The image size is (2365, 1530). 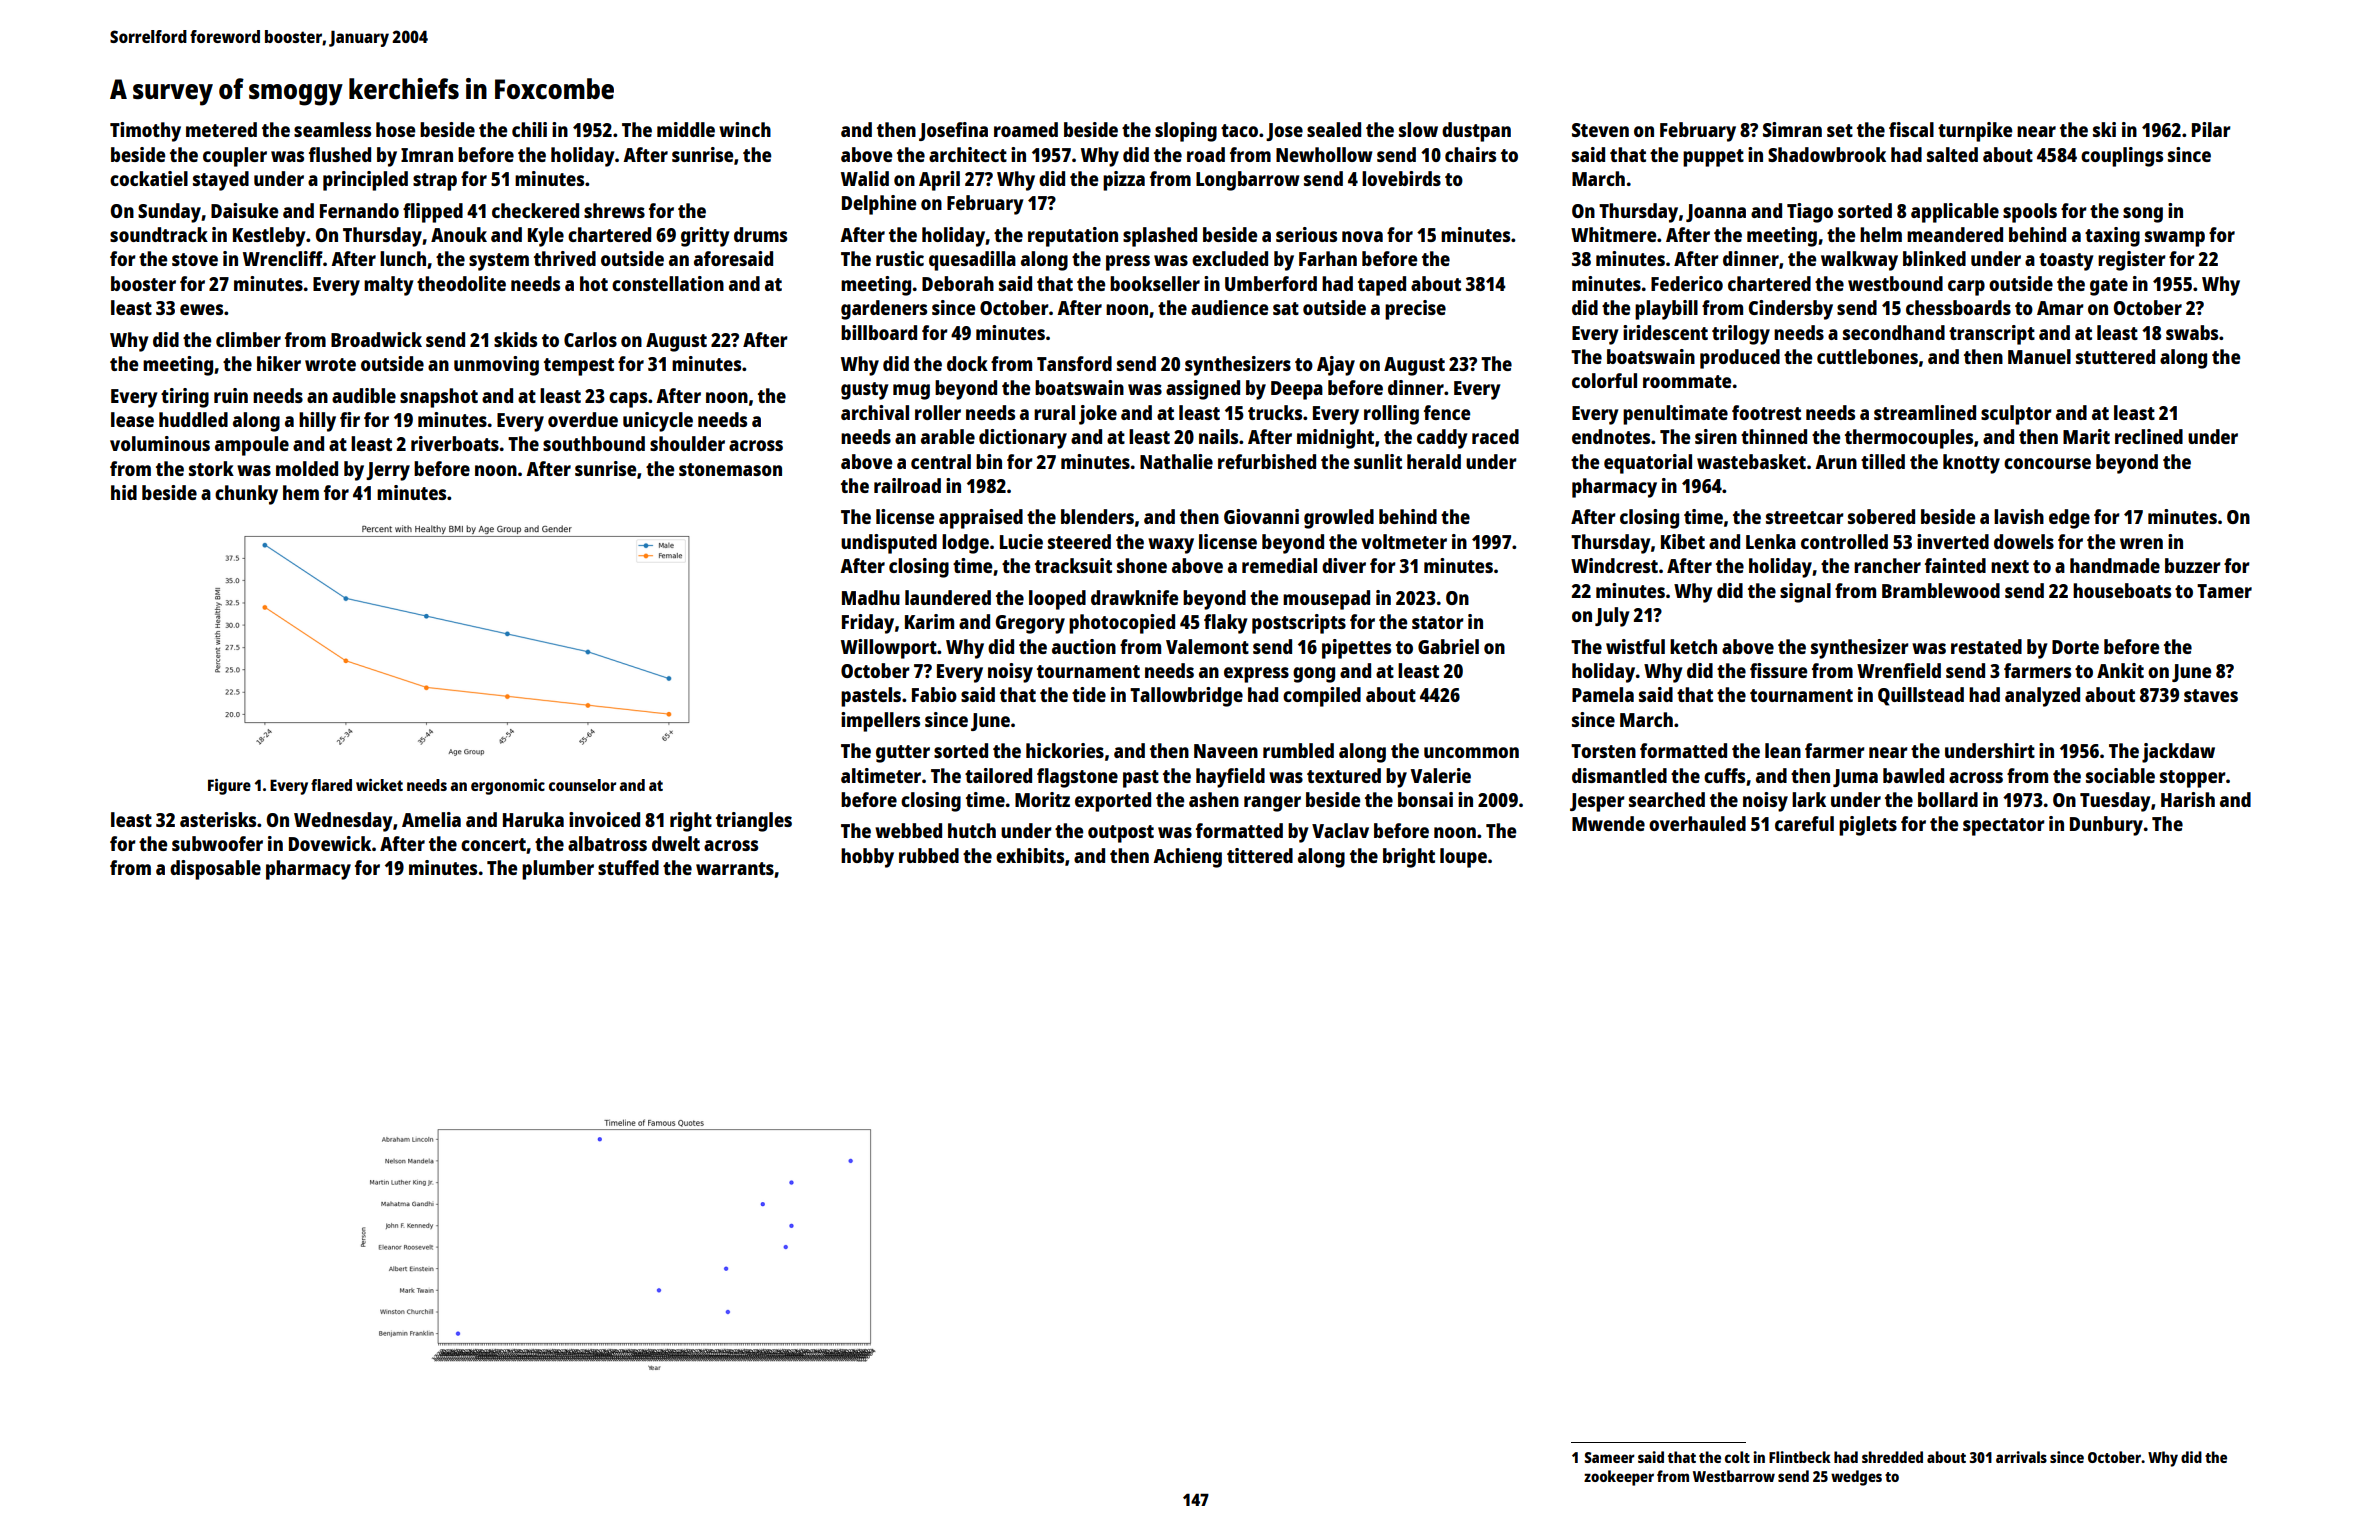 What do you see at coordinates (1619, 1478) in the page?
I see `zookeeper` at bounding box center [1619, 1478].
